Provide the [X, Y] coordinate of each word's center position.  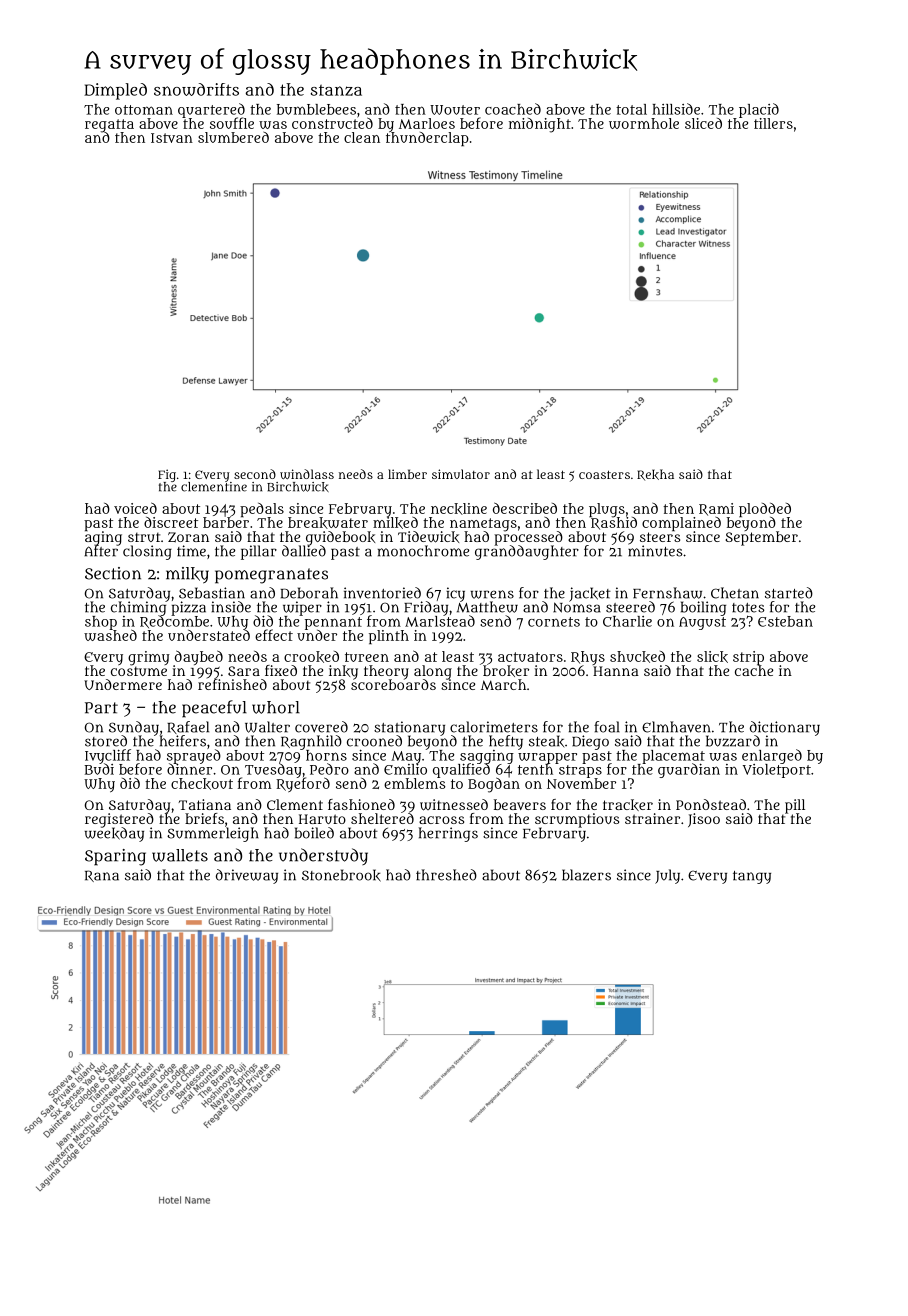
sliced [703, 123]
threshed [446, 875]
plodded [765, 510]
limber [407, 474]
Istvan [172, 138]
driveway [247, 876]
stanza [336, 90]
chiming [138, 609]
